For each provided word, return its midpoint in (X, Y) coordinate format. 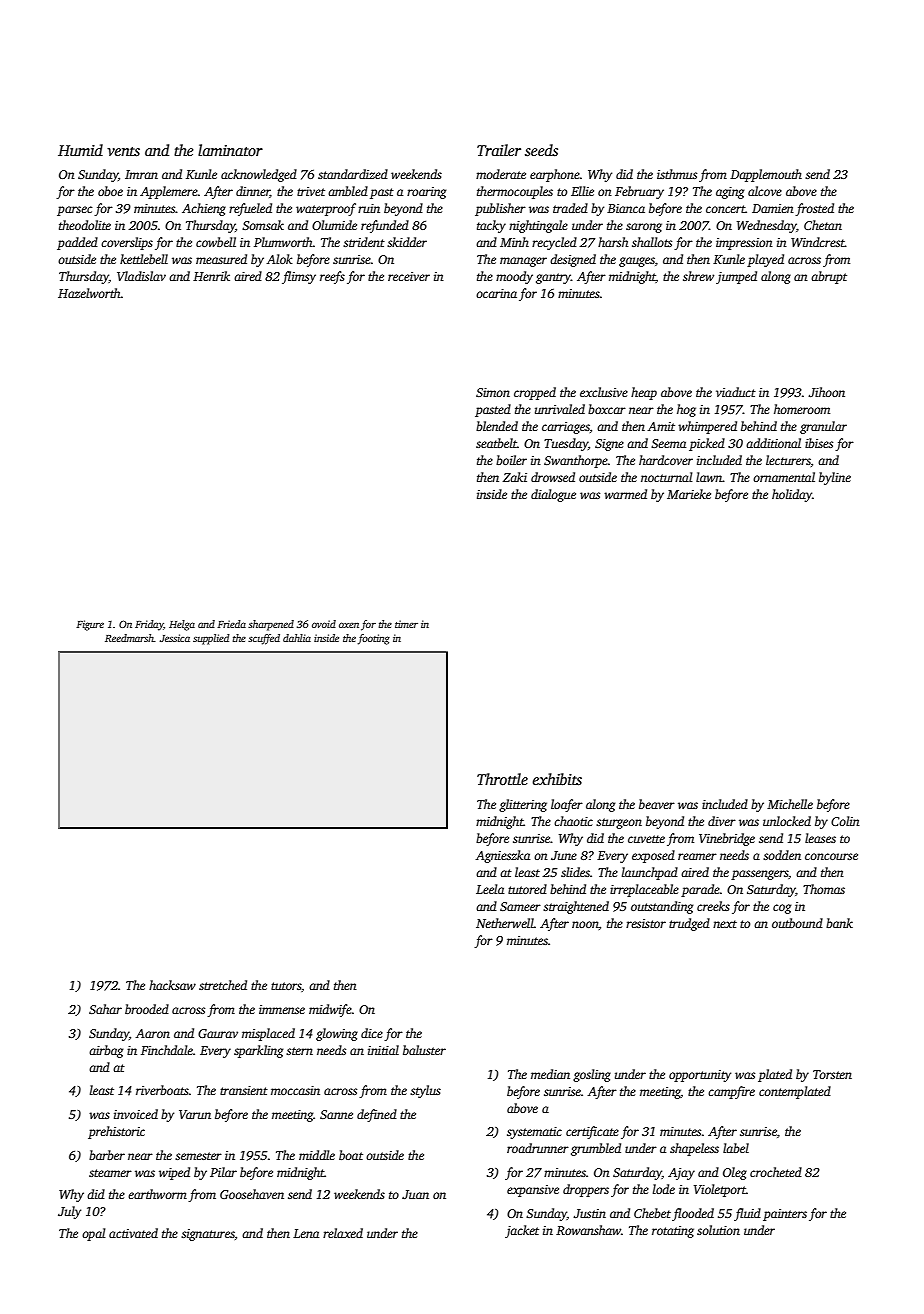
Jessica (175, 638)
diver (722, 821)
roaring (426, 193)
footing (374, 639)
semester (198, 1156)
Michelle (790, 804)
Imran (141, 174)
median (550, 1074)
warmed (625, 494)
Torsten (832, 1074)
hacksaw (172, 985)
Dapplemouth (766, 175)
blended (497, 426)
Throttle (502, 779)
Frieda (231, 624)
